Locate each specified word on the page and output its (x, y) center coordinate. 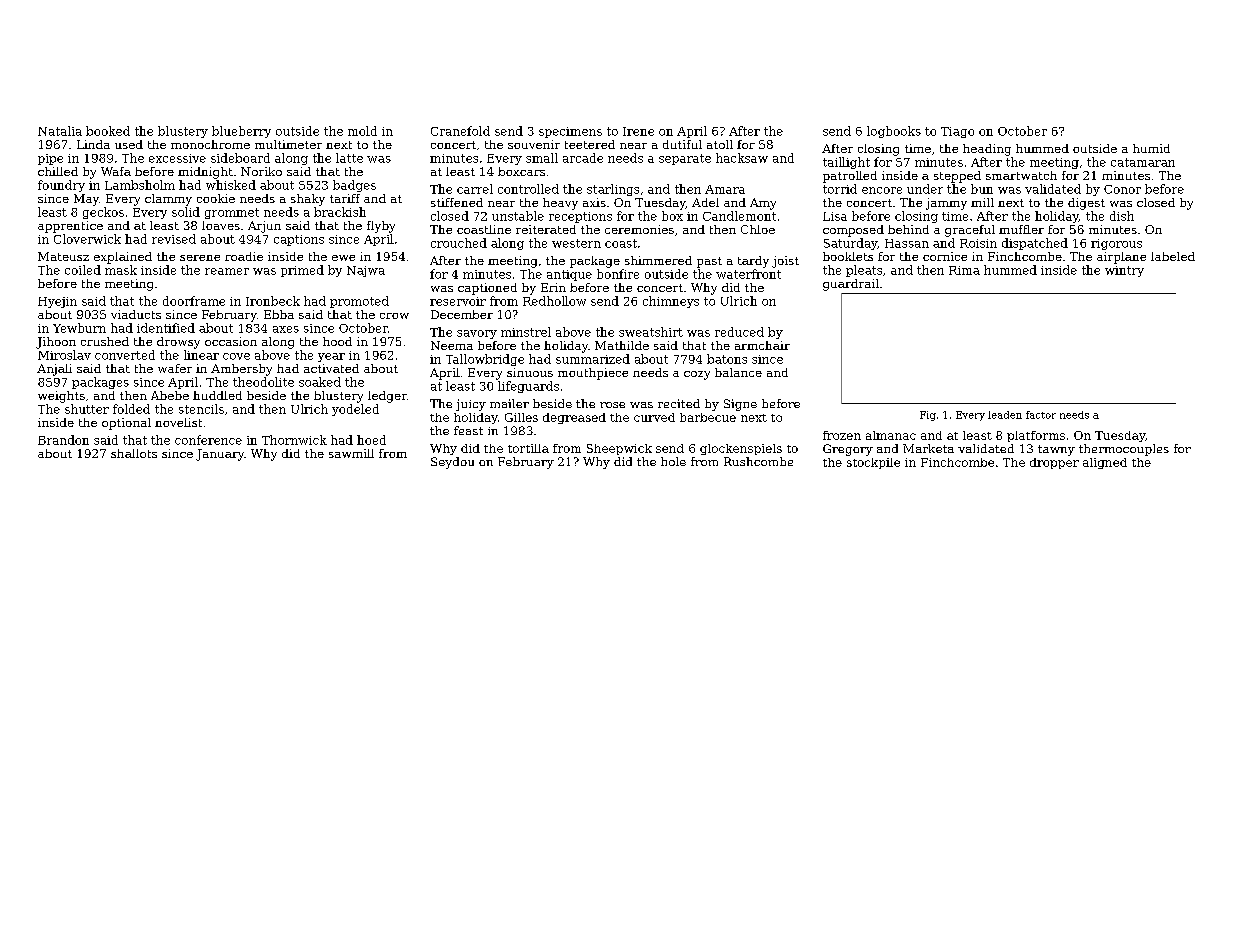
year (331, 357)
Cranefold (460, 131)
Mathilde (622, 345)
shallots (134, 453)
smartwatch (1021, 175)
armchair (762, 345)
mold (362, 131)
